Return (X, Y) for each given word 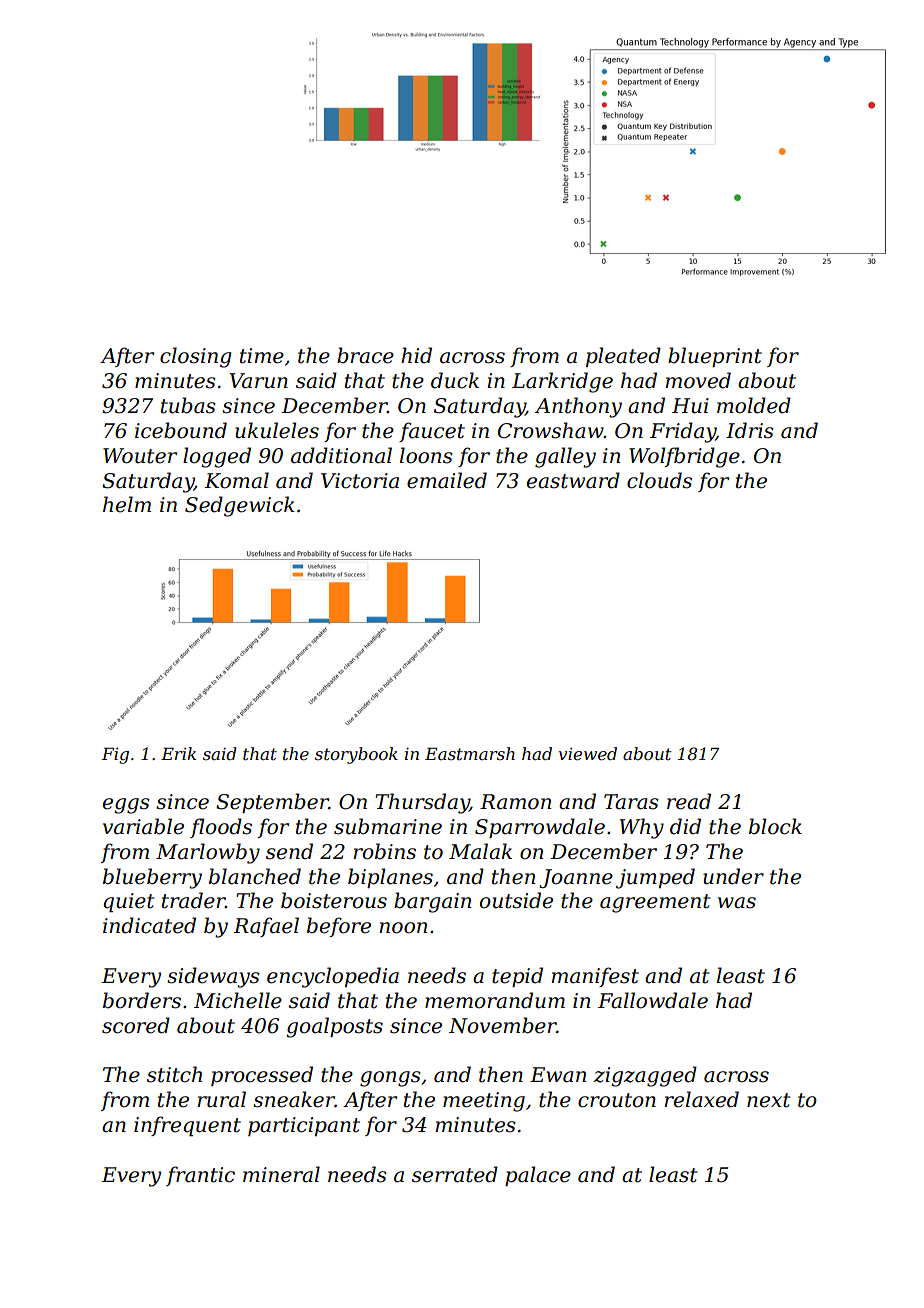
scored (136, 1025)
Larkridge (562, 382)
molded (754, 405)
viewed (588, 753)
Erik (178, 753)
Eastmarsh (470, 753)
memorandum (495, 1000)
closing (196, 357)
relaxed (702, 1099)
